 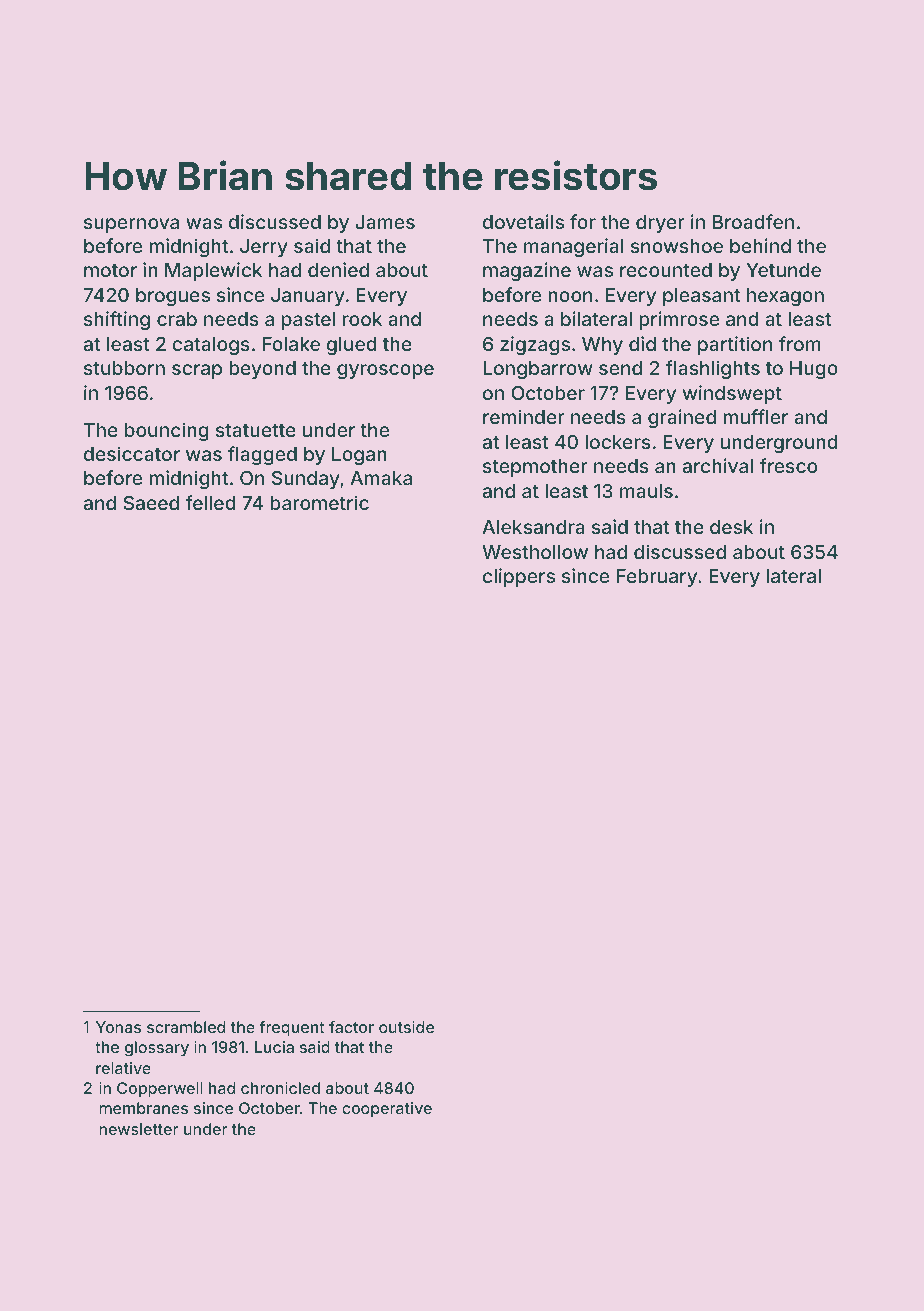 What do you see at coordinates (264, 248) in the page?
I see `Jerry` at bounding box center [264, 248].
